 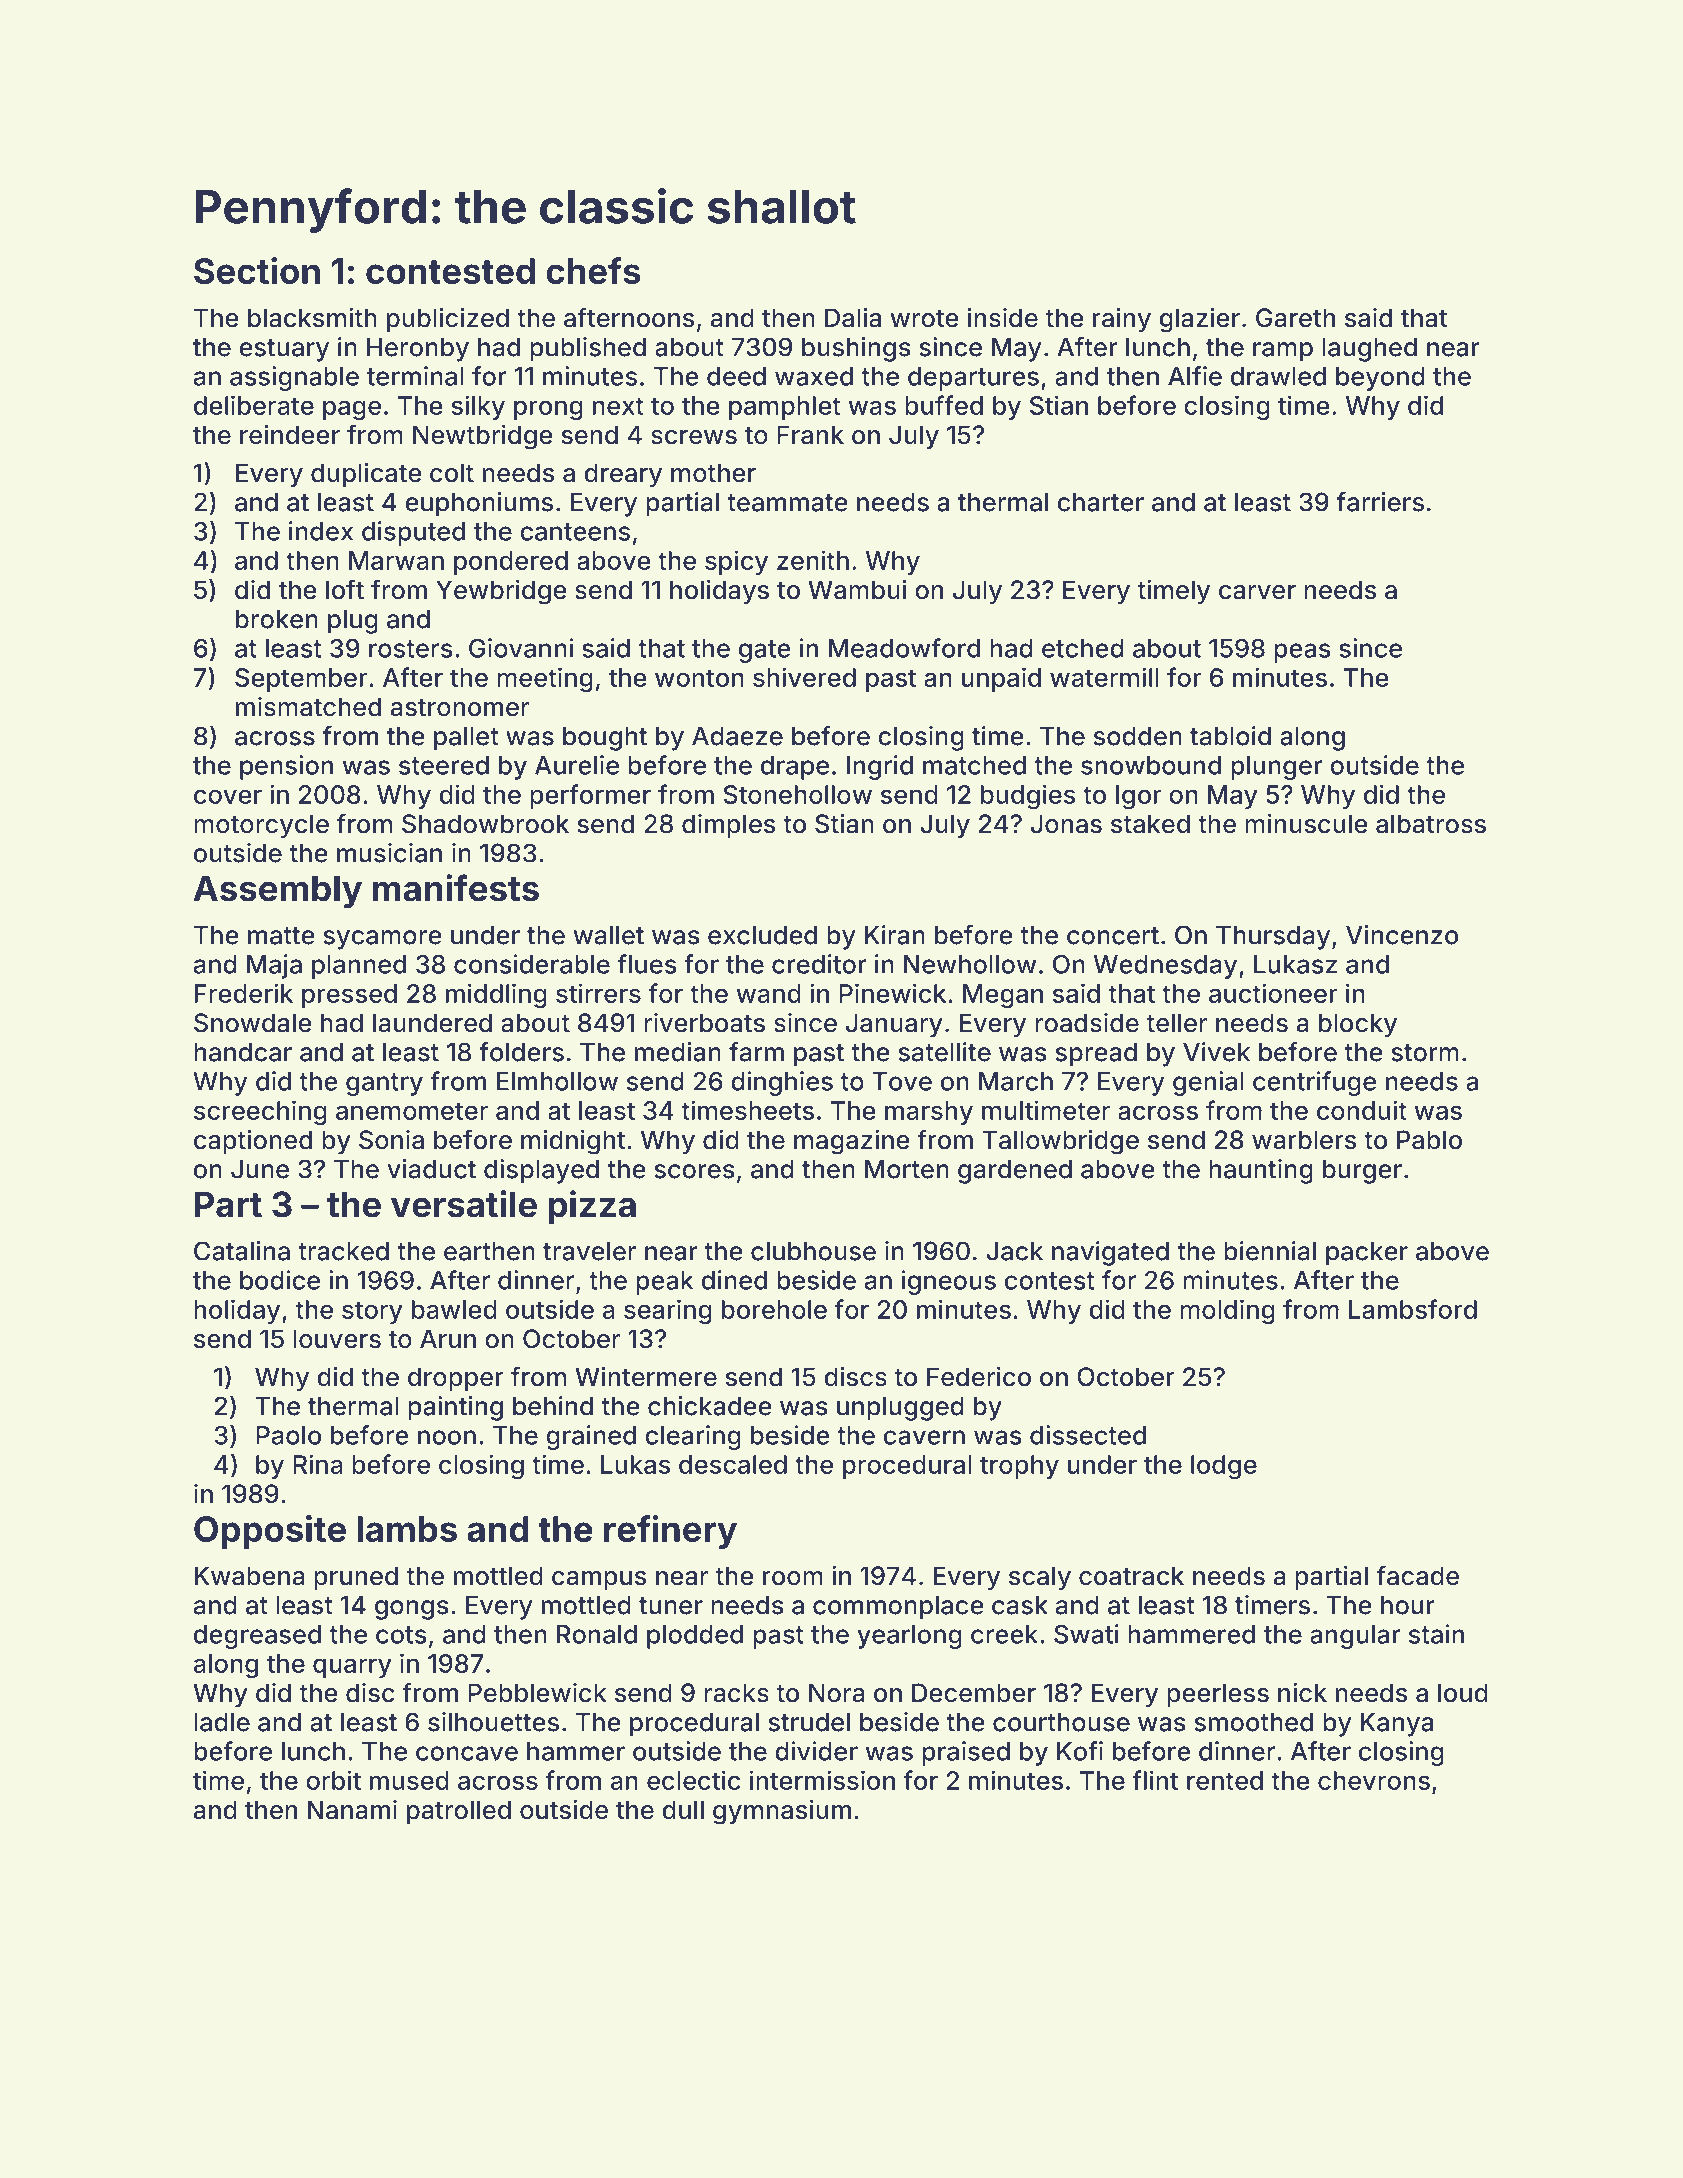 What do you see at coordinates (521, 1052) in the image?
I see `folders` at bounding box center [521, 1052].
